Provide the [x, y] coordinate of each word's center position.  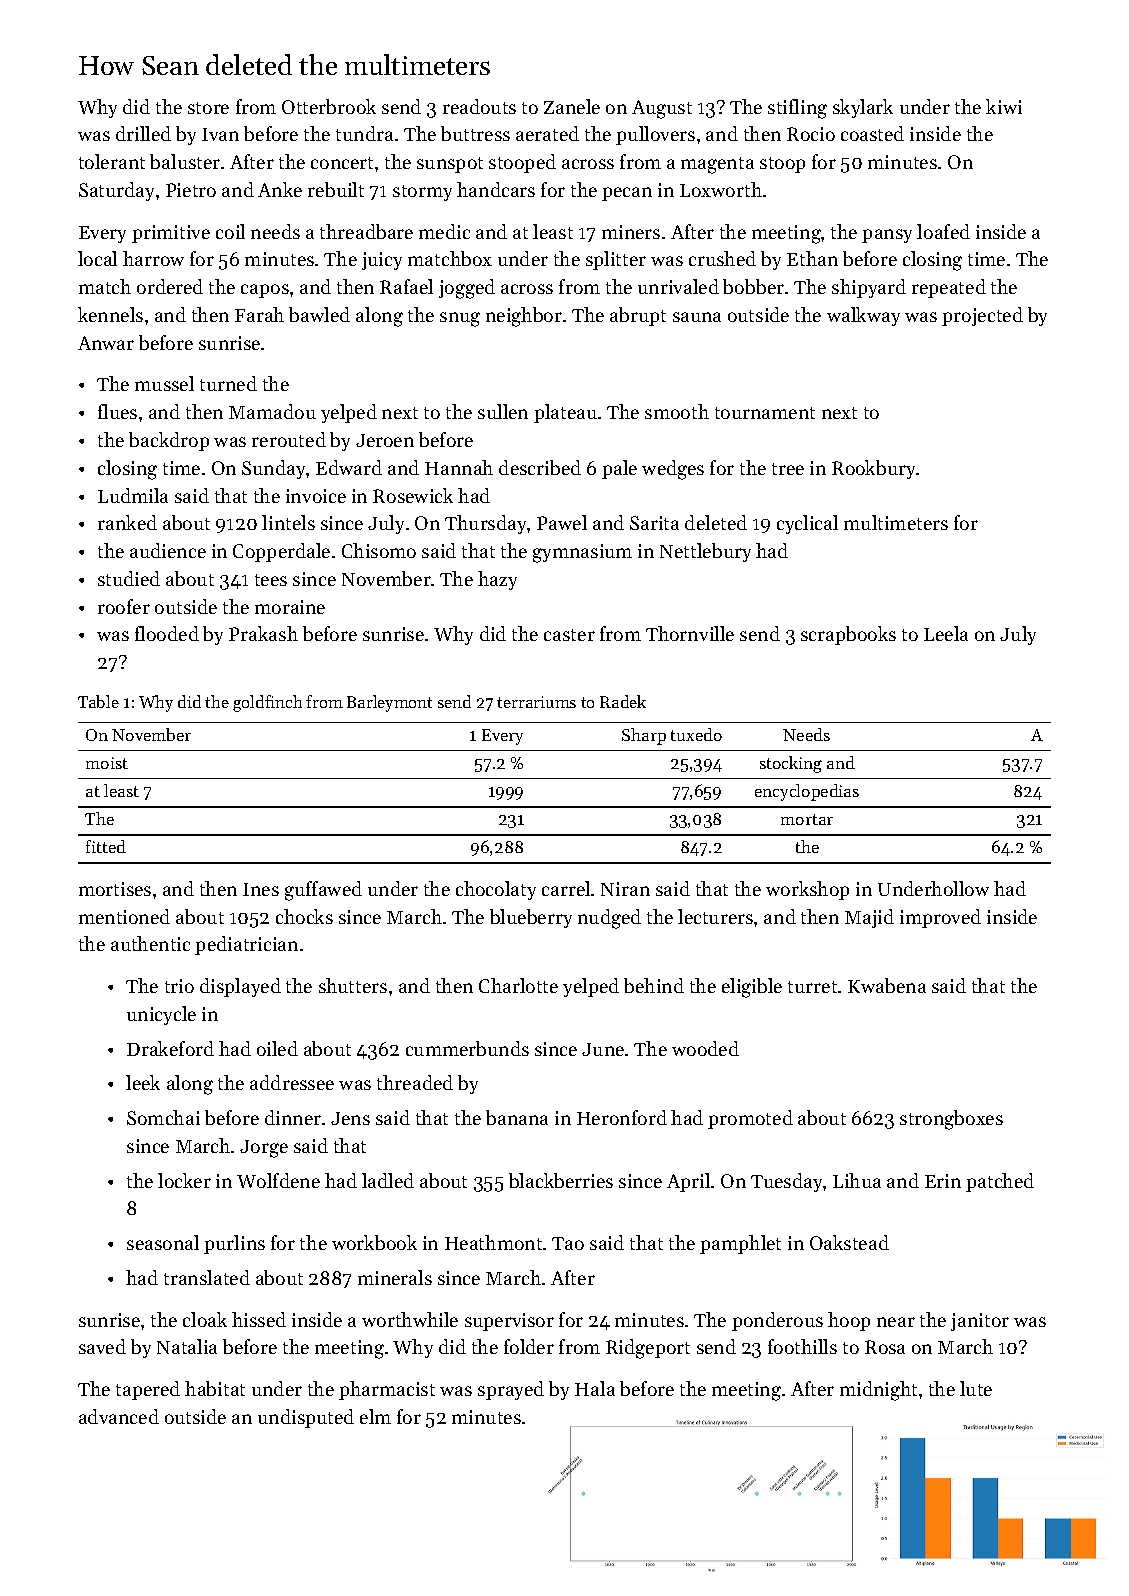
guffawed [323, 891]
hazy [497, 580]
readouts [479, 106]
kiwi [1004, 106]
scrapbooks [848, 635]
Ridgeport [648, 1349]
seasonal [163, 1242]
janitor [980, 1322]
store [208, 108]
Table [98, 701]
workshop [807, 890]
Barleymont [389, 703]
